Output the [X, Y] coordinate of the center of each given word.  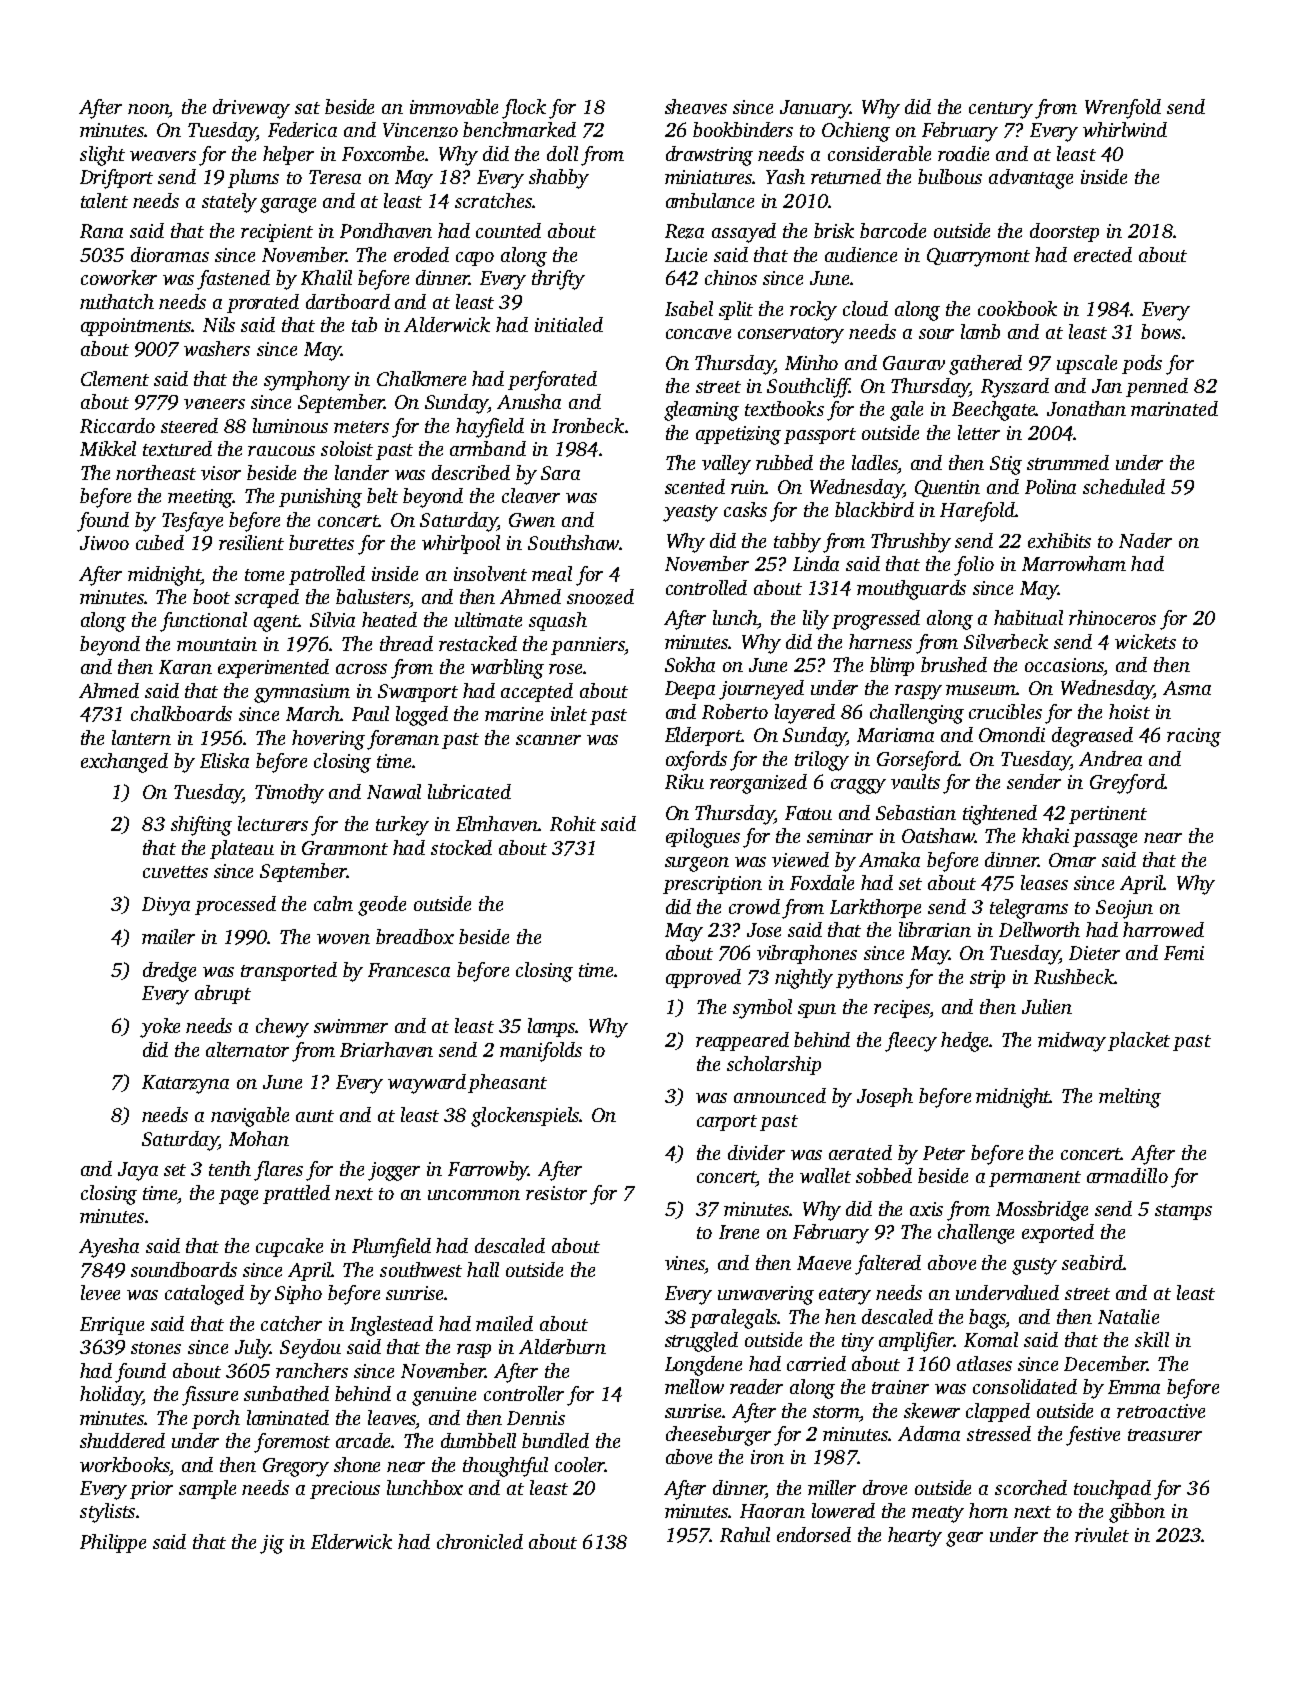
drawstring [709, 156]
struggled [701, 1342]
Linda [816, 563]
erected [1103, 254]
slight [102, 156]
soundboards [184, 1269]
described [471, 472]
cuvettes [175, 872]
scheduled [1124, 486]
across [361, 669]
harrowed [1163, 929]
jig [272, 1544]
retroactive [1161, 1411]
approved [703, 978]
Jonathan [1086, 408]
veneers [214, 404]
